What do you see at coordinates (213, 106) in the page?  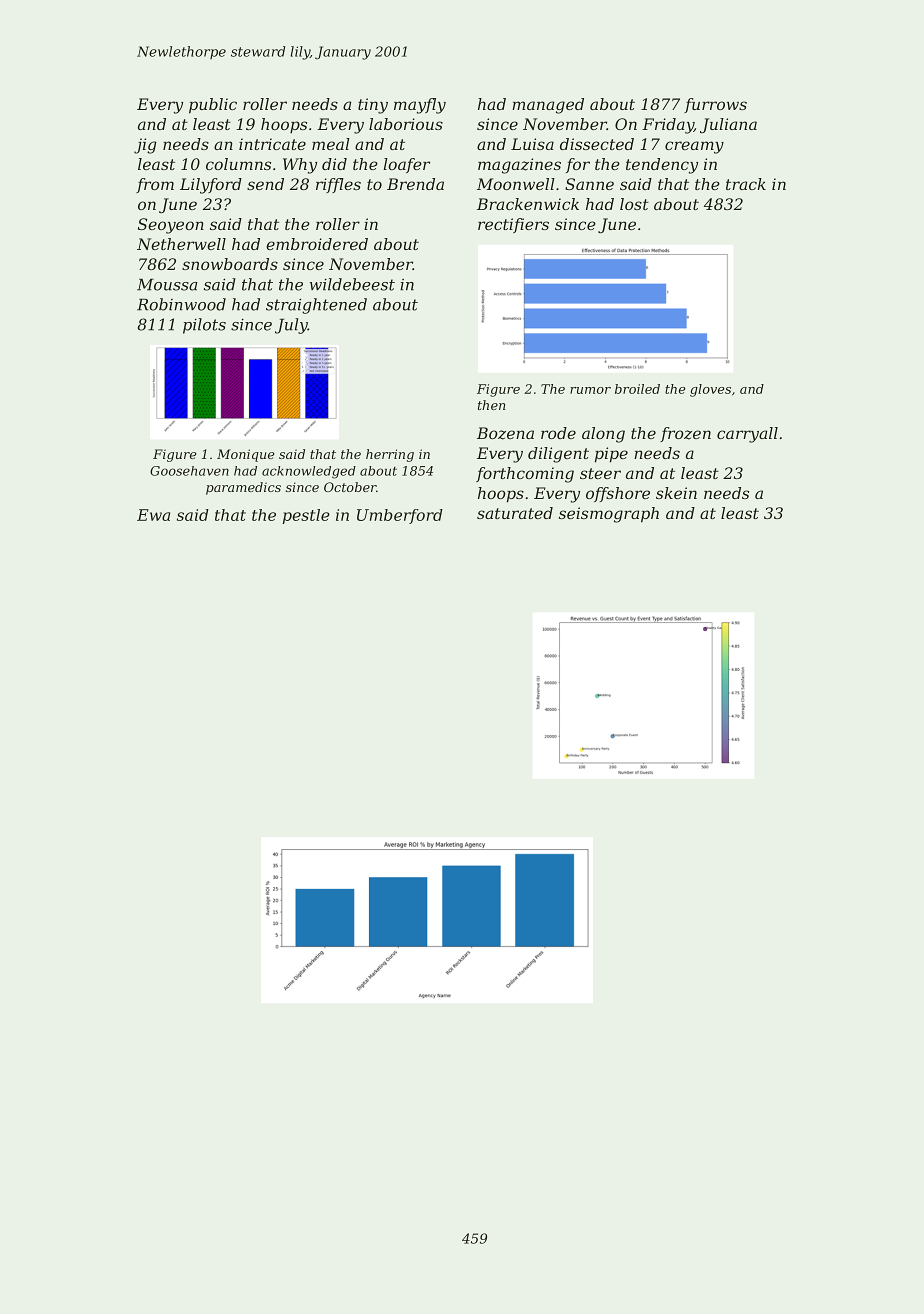 I see `public` at bounding box center [213, 106].
